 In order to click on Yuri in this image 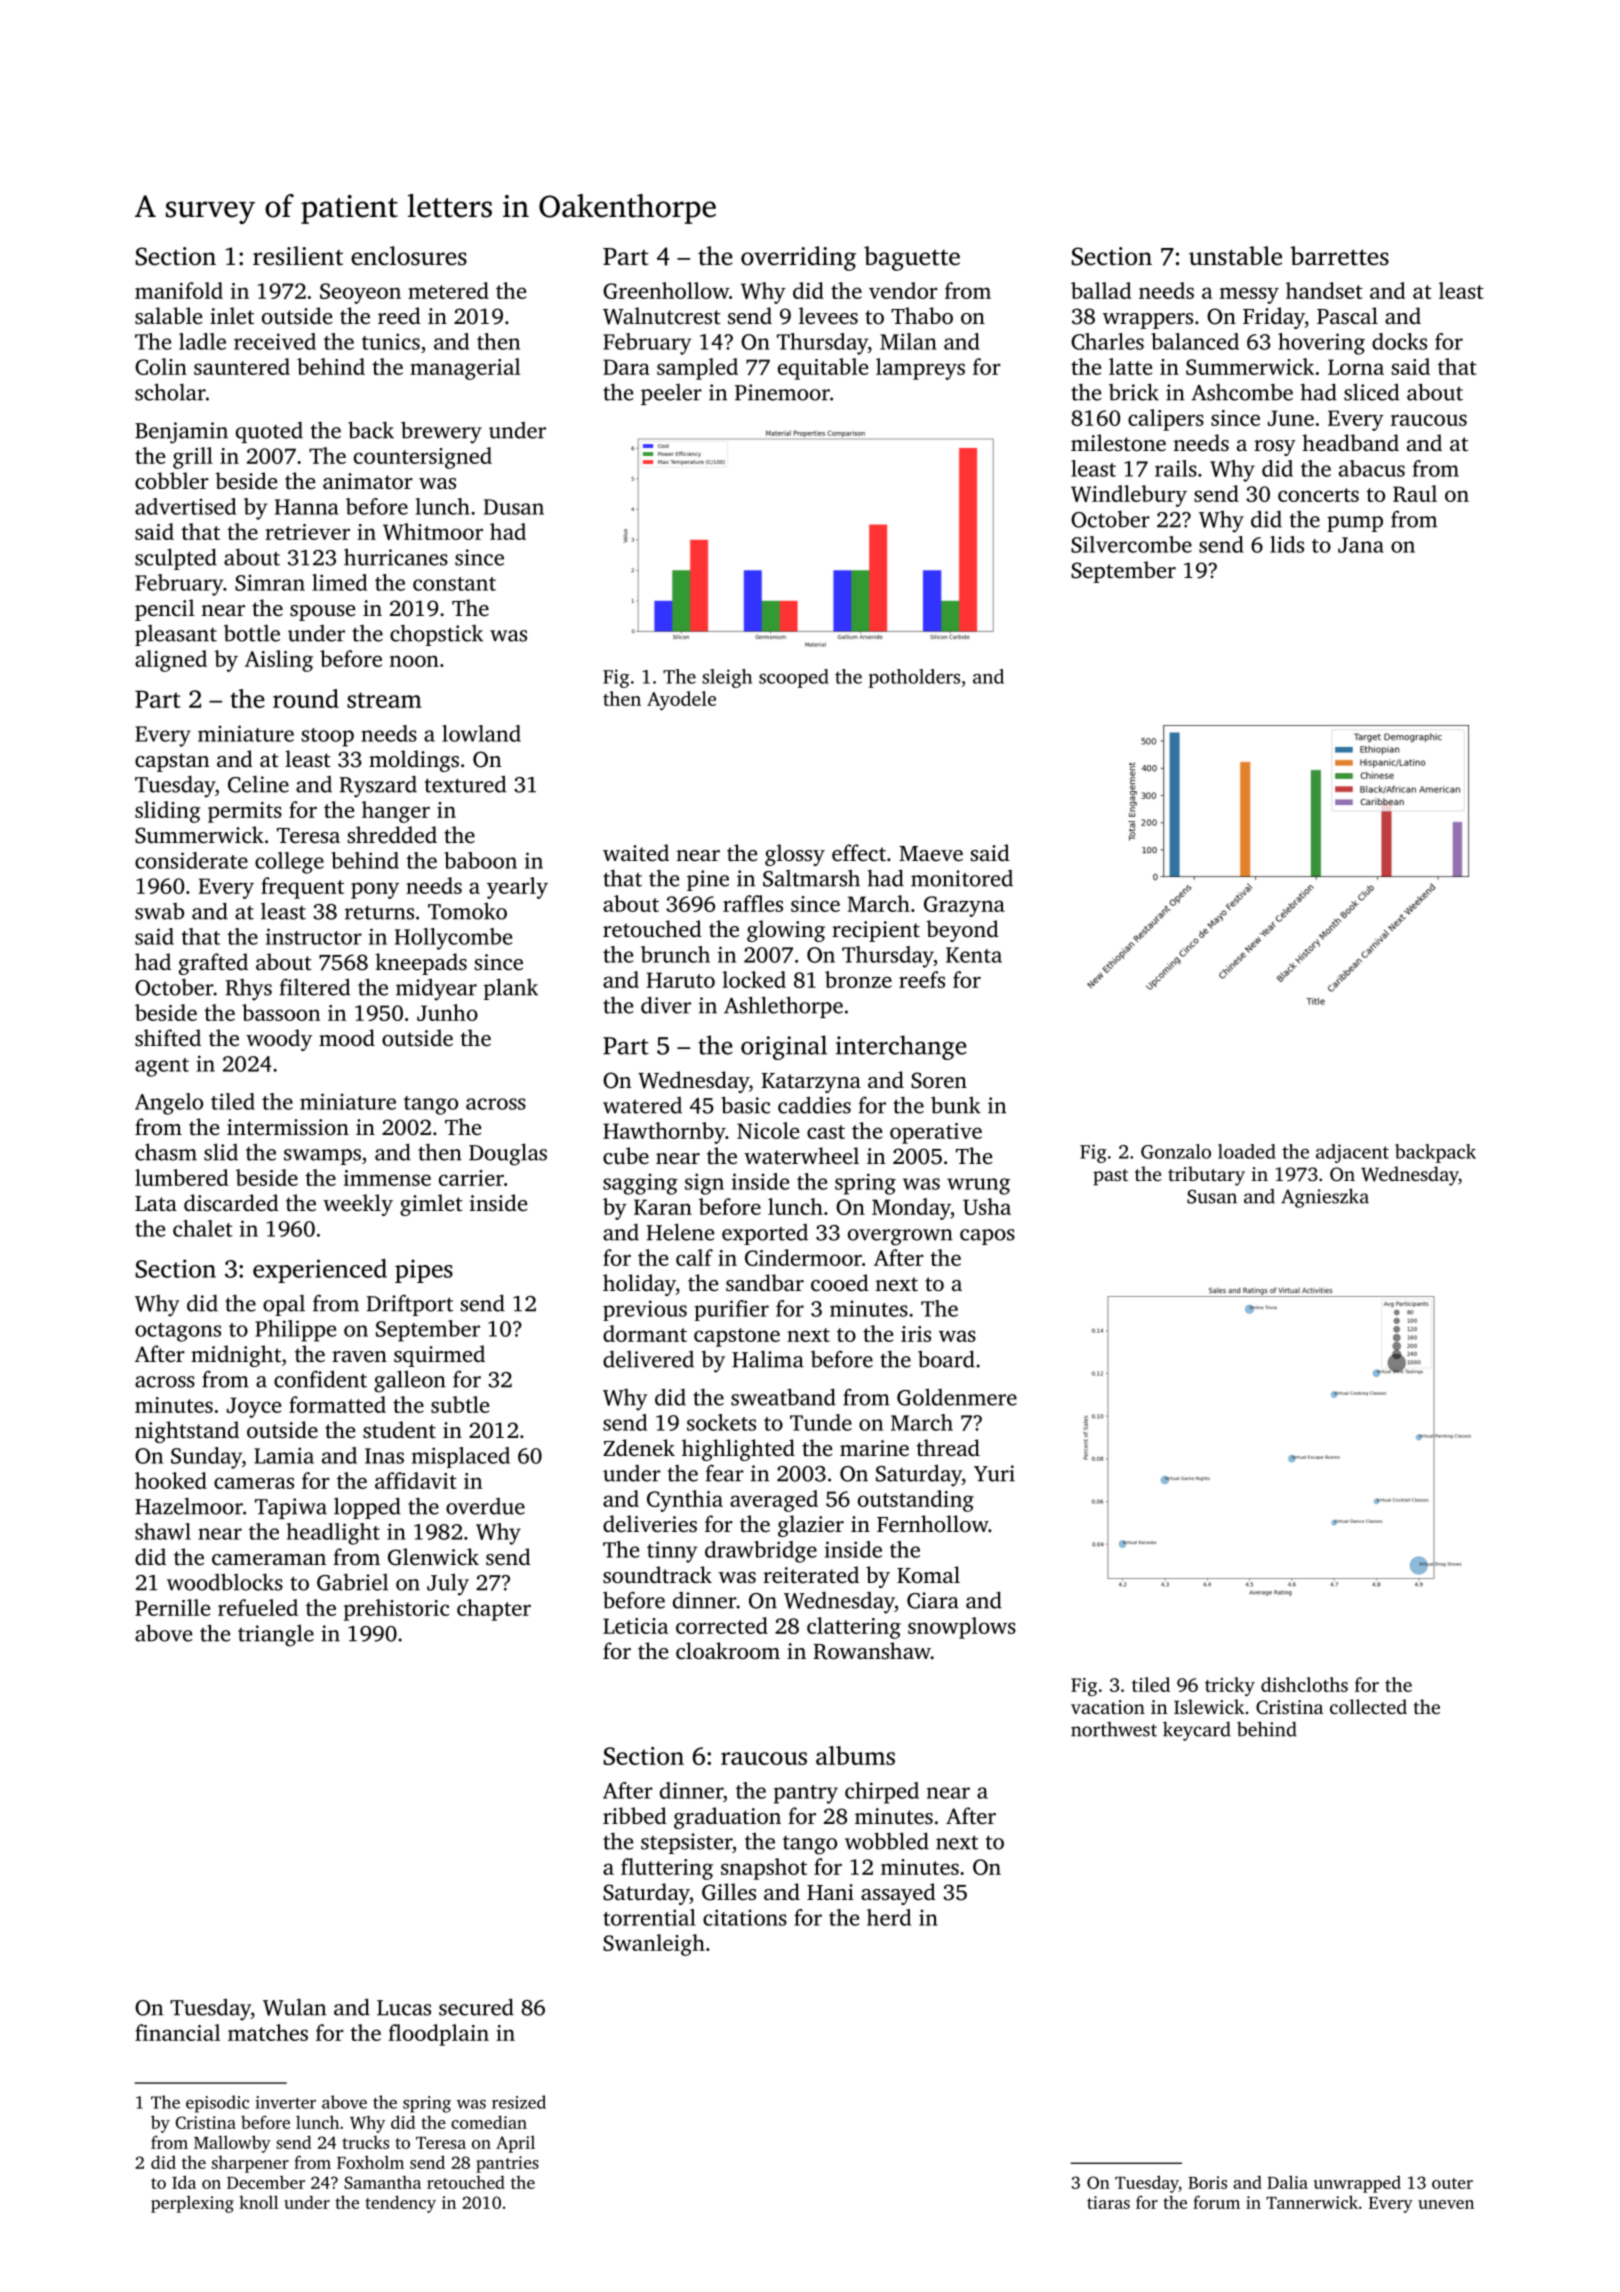, I will do `click(994, 1473)`.
